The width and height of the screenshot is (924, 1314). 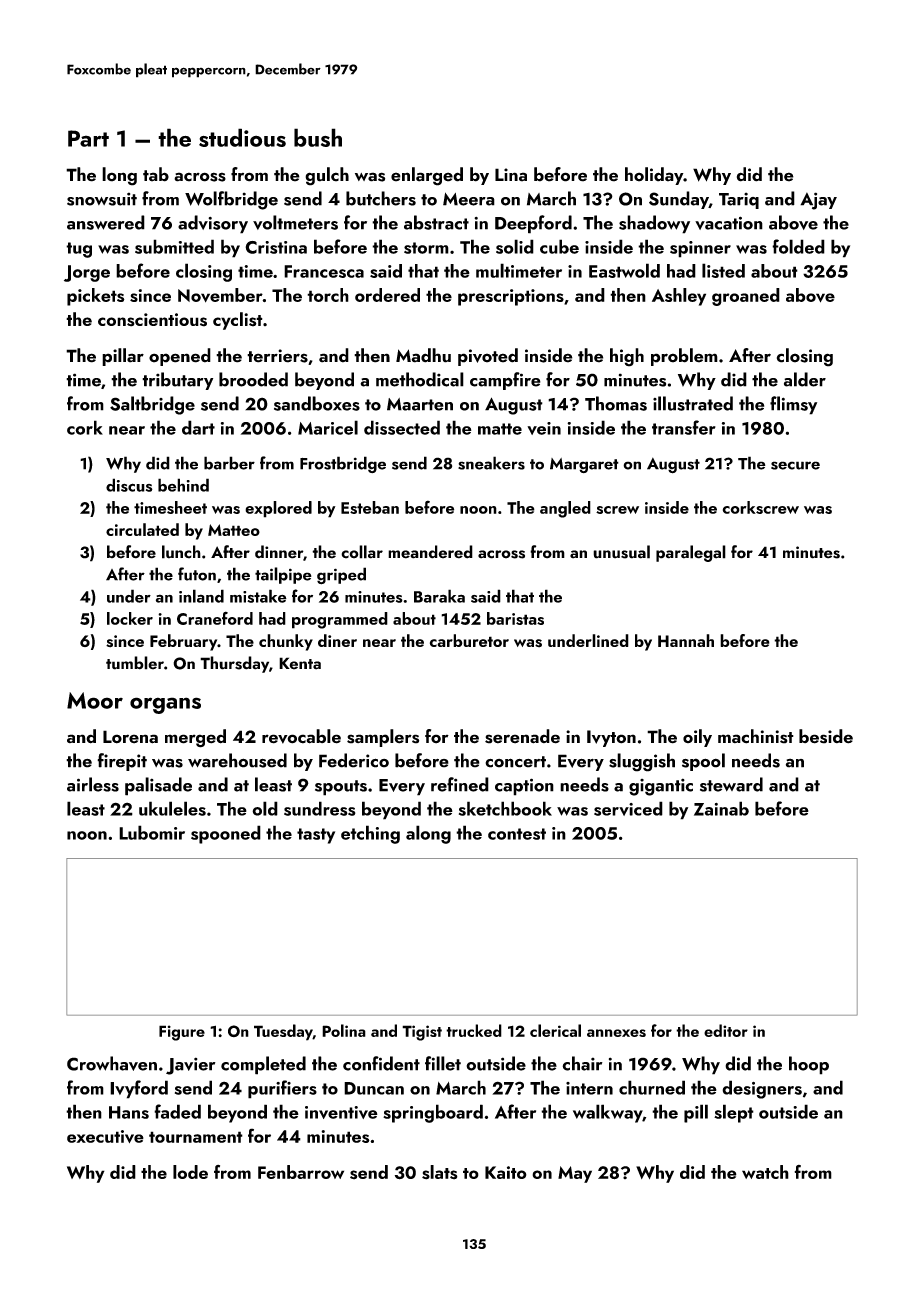 I want to click on sundress, so click(x=320, y=808).
